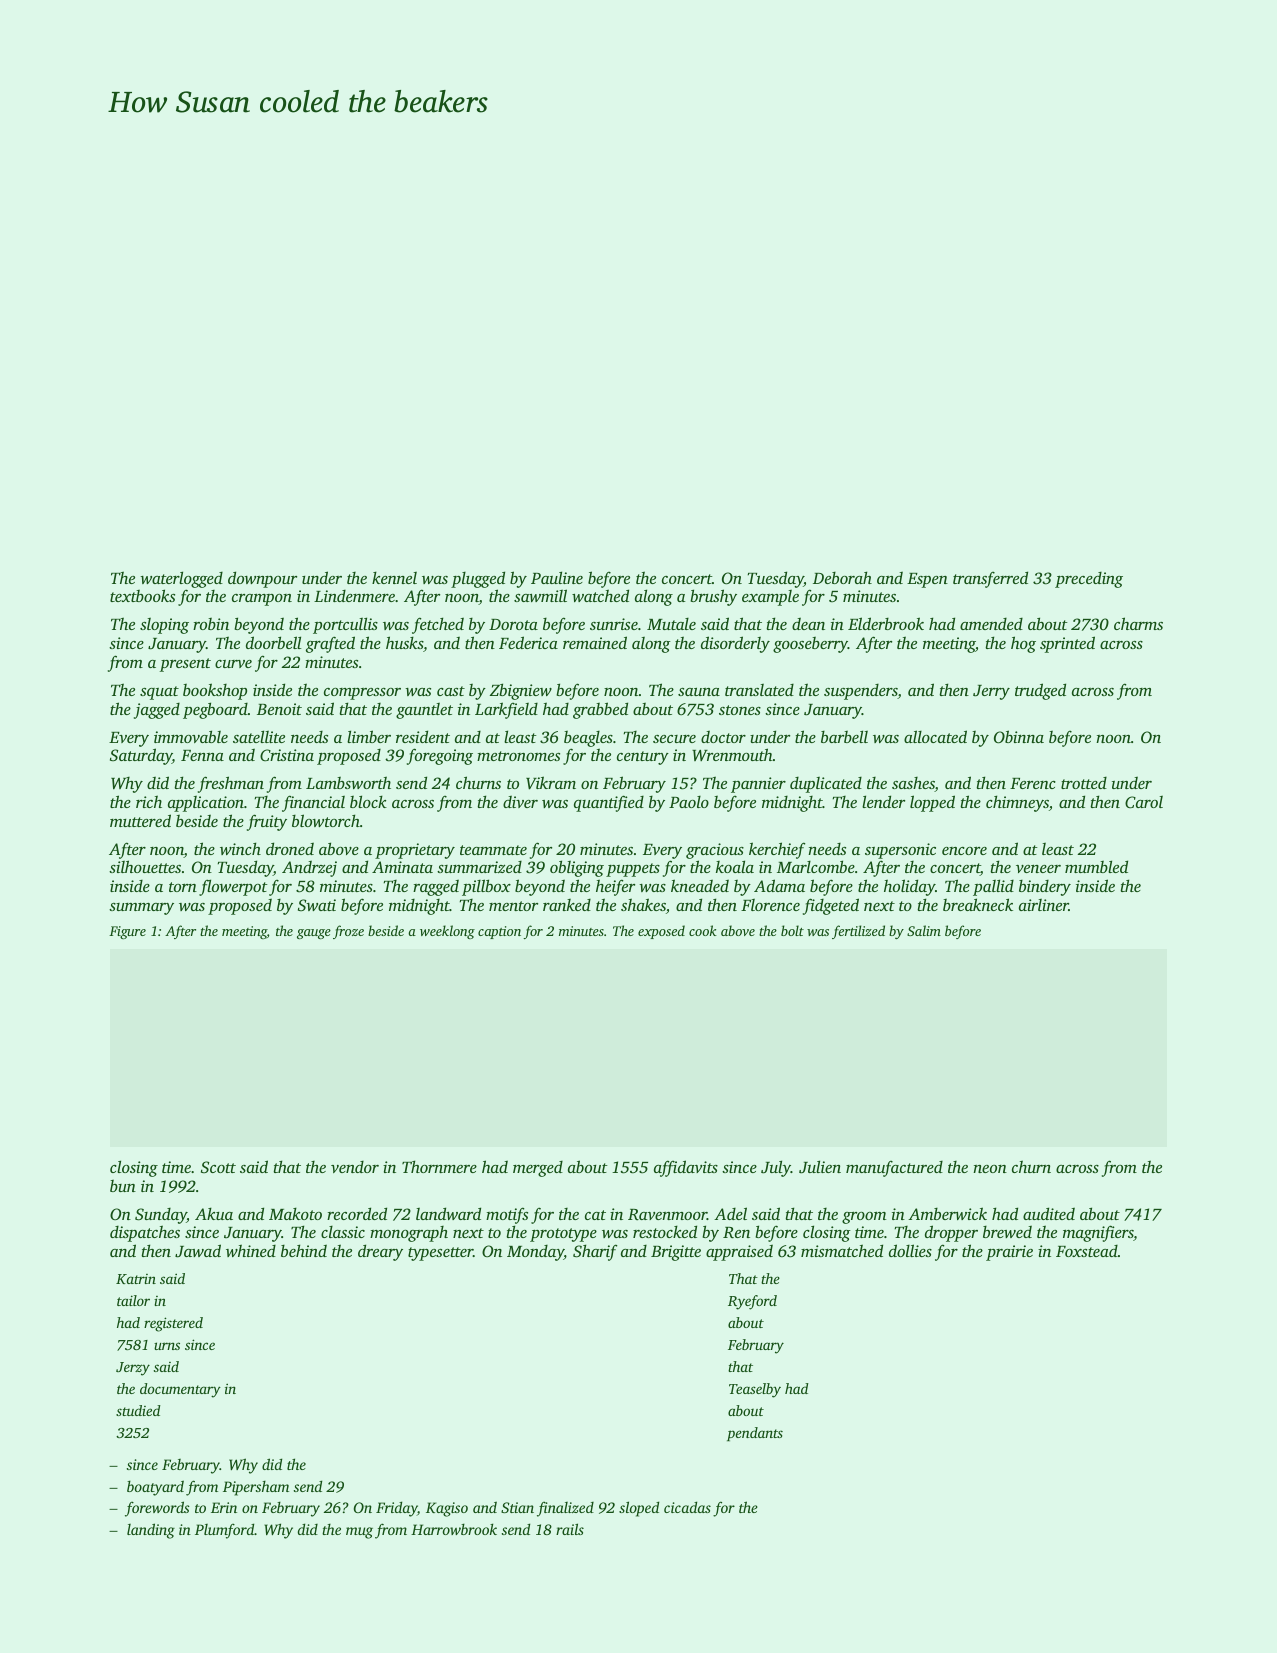 The width and height of the screenshot is (1277, 1653). I want to click on Monday, so click(535, 1253).
